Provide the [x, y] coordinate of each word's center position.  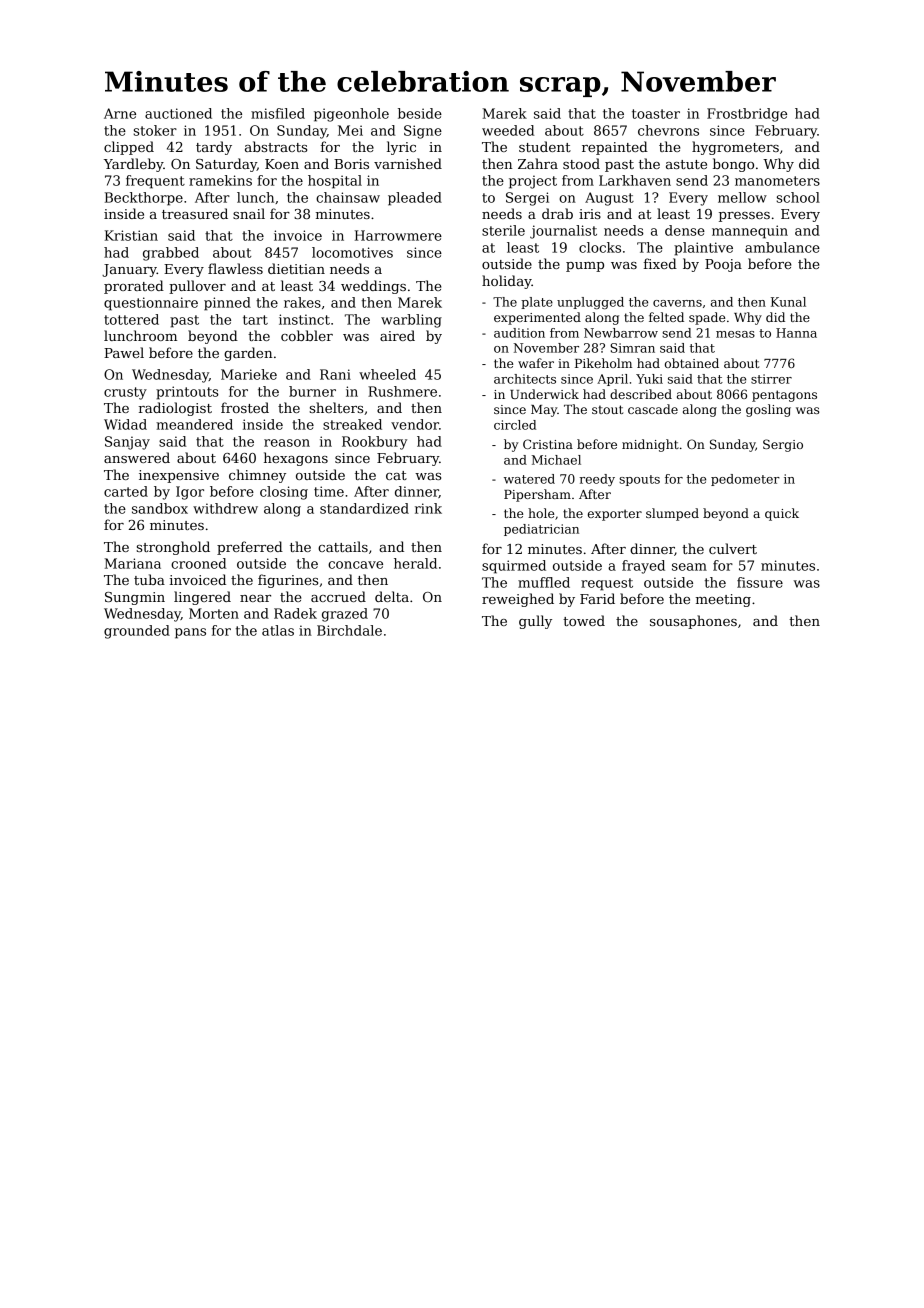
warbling [411, 321]
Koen [282, 164]
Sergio [783, 445]
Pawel [124, 352]
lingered [202, 598]
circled [515, 425]
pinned [227, 304]
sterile [503, 230]
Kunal [788, 302]
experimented [537, 318]
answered [137, 457]
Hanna [796, 333]
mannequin [750, 232]
